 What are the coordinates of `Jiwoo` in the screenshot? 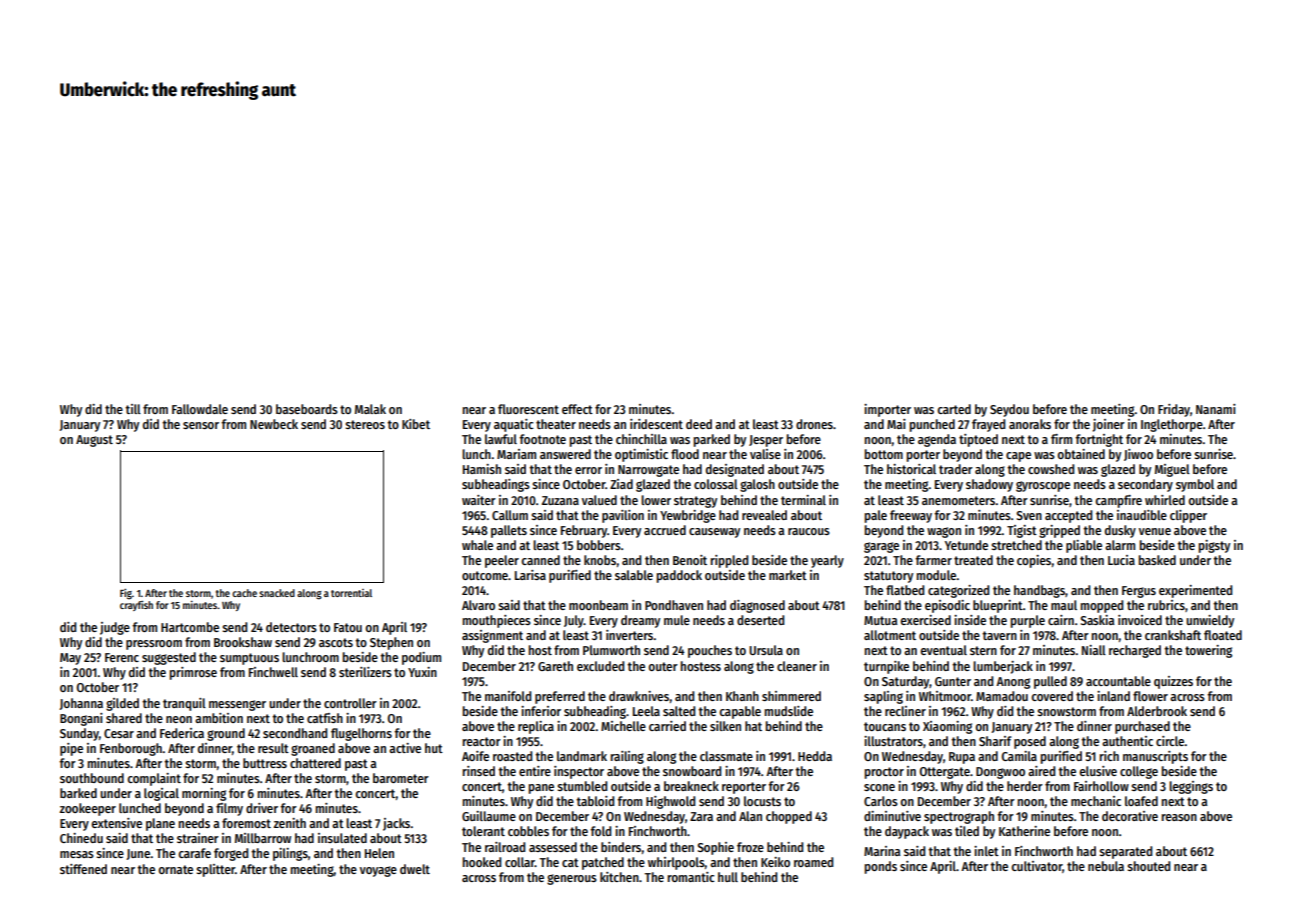 It's located at (1138, 455).
